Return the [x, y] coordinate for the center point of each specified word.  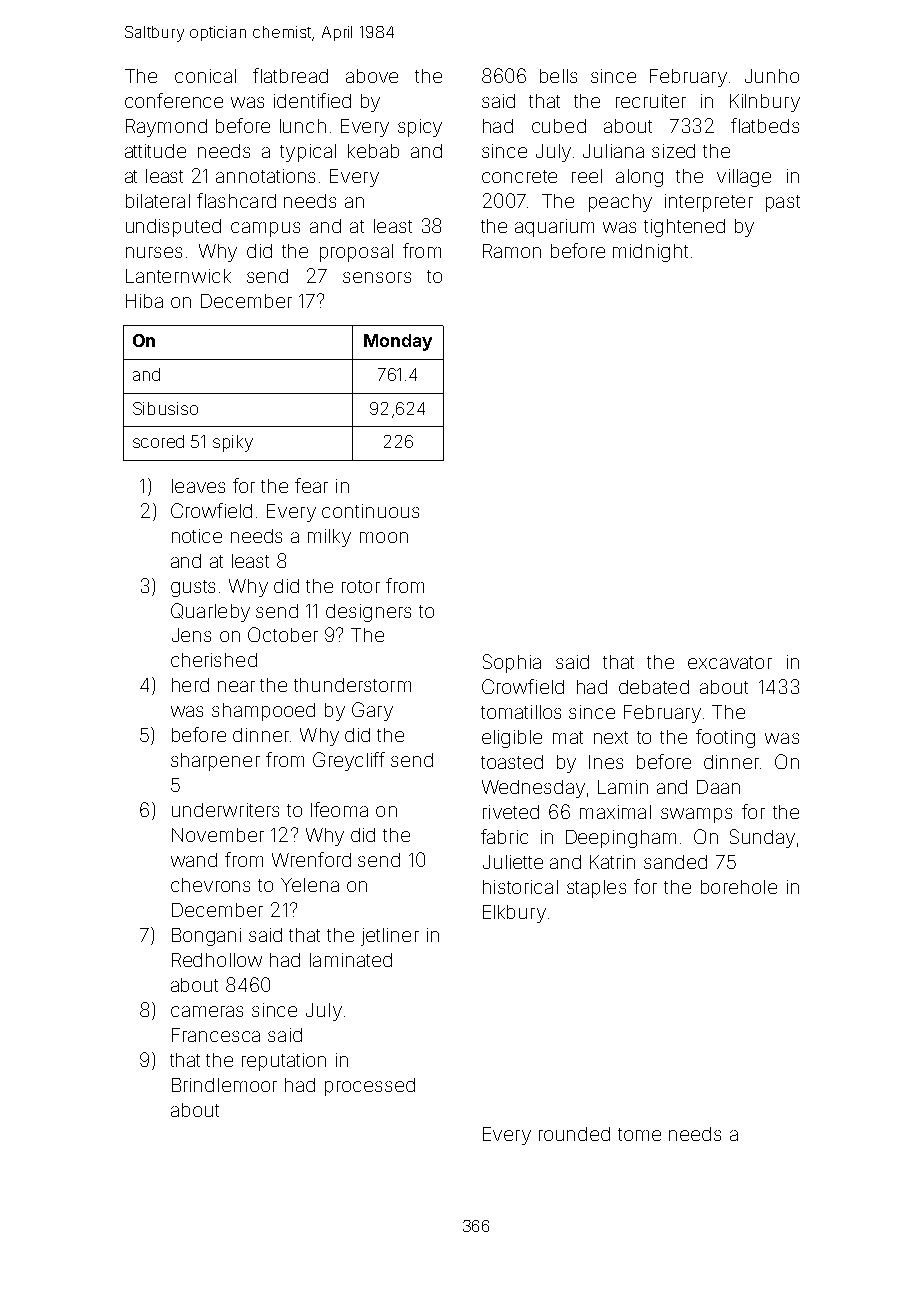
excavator [730, 662]
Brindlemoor [224, 1085]
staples [596, 889]
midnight [650, 253]
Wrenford [311, 859]
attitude [155, 151]
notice [197, 536]
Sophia [512, 663]
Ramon [512, 251]
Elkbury [514, 914]
